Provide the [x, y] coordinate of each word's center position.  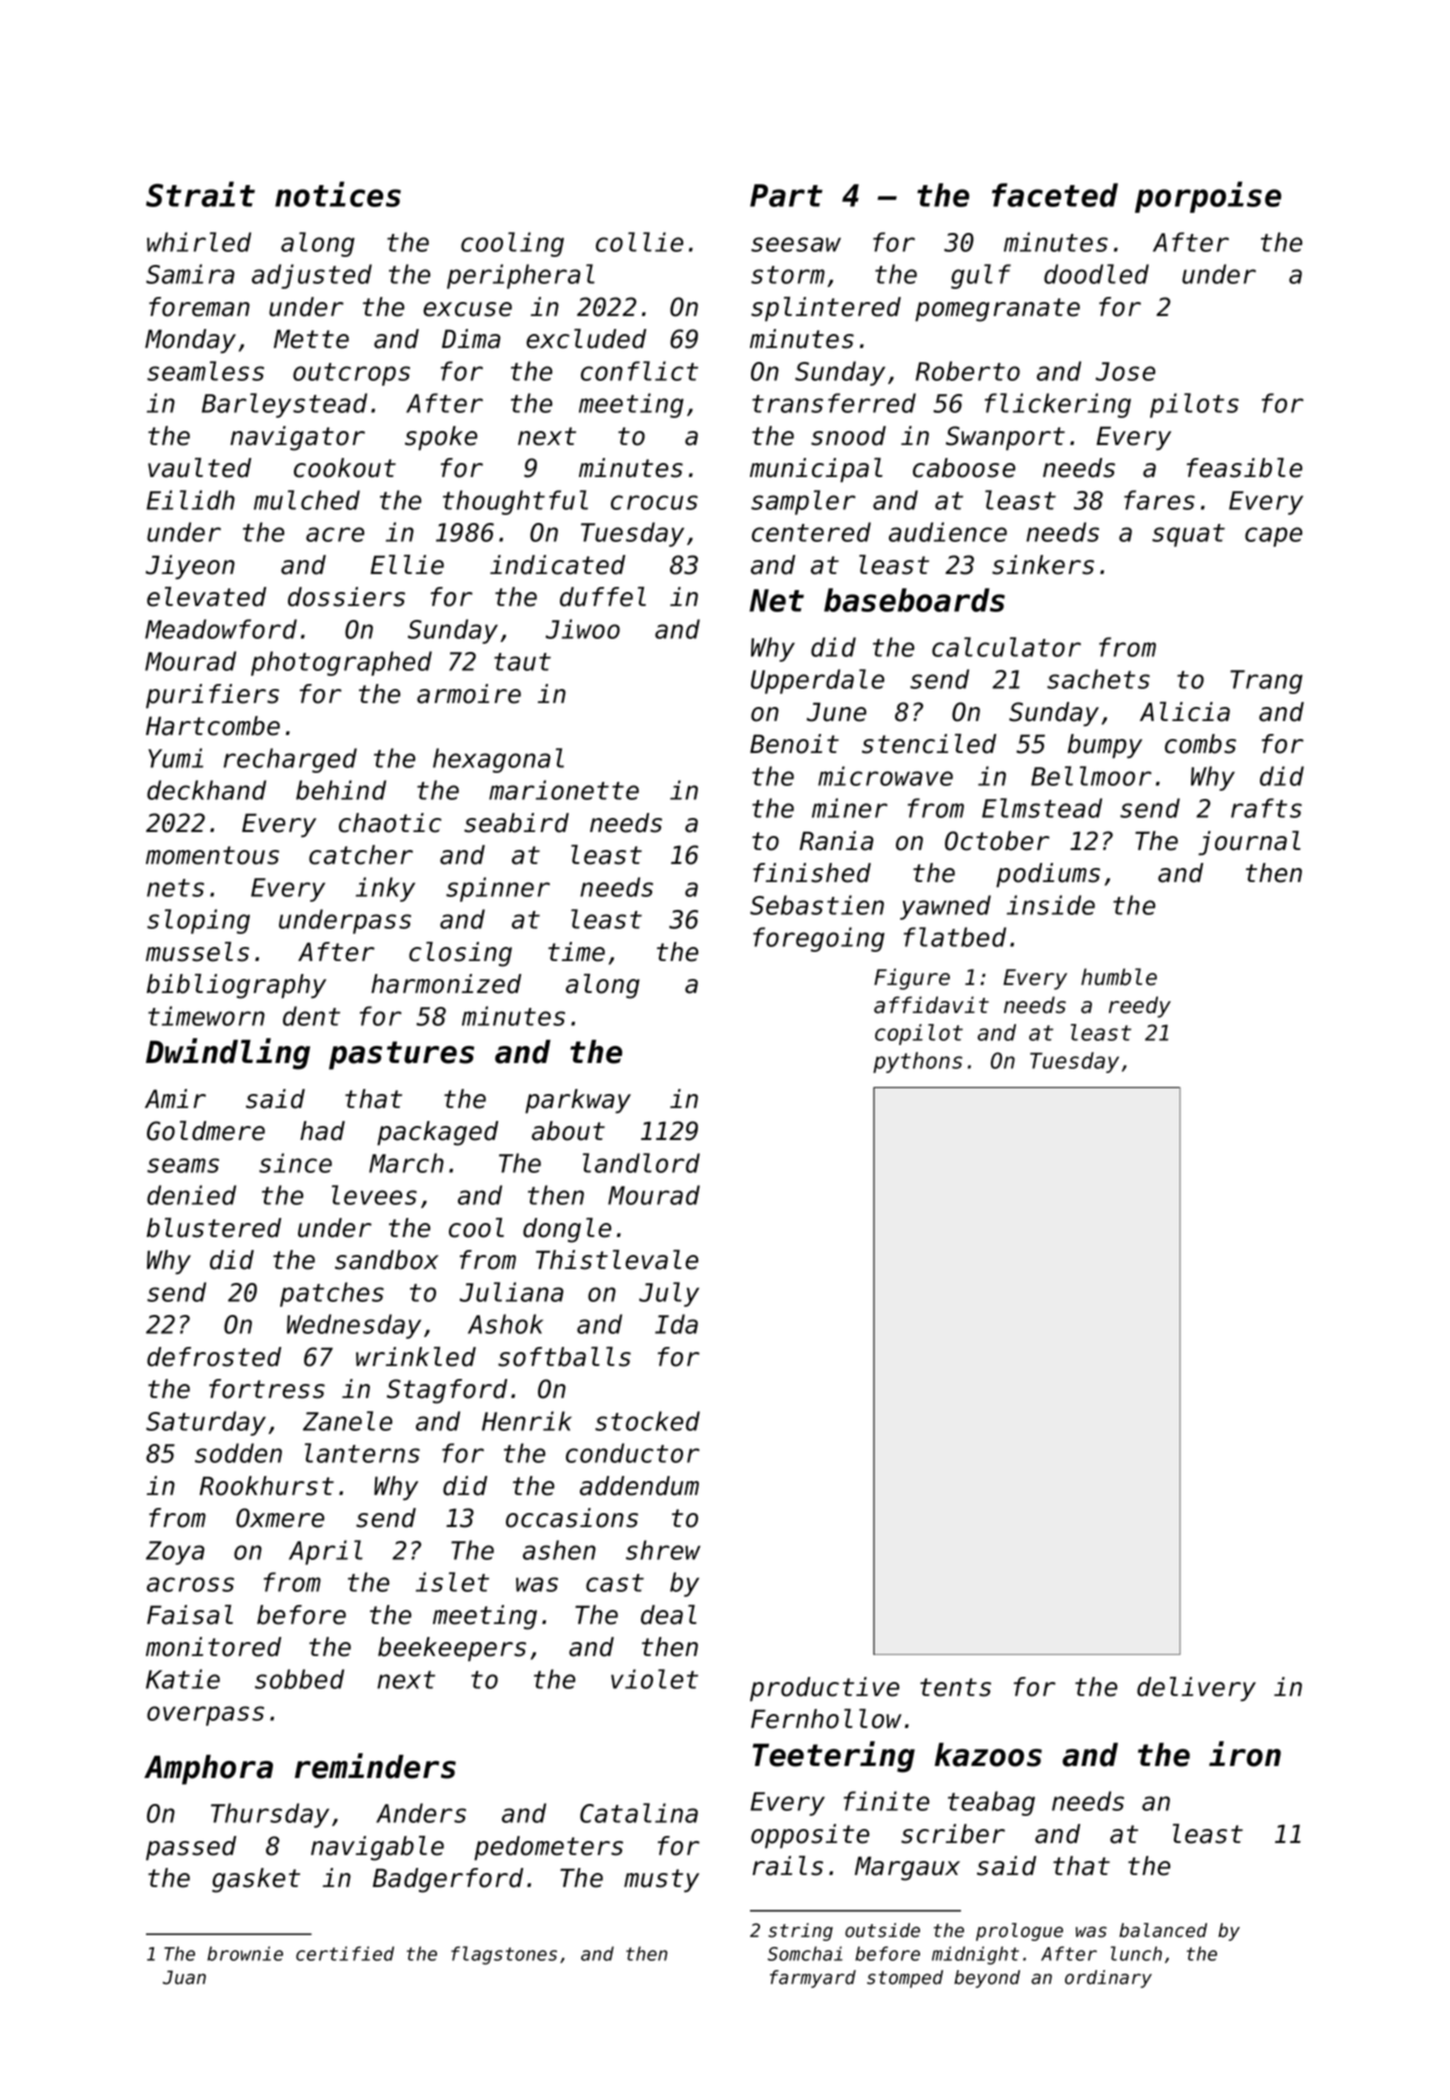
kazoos [988, 1755]
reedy [1140, 1007]
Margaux [907, 1868]
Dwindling [228, 1054]
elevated [206, 597]
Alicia [1185, 712]
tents [955, 1687]
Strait [200, 194]
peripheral [521, 276]
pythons [917, 1062]
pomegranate [997, 310]
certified [345, 1953]
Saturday [206, 1423]
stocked [647, 1421]
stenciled [929, 744]
